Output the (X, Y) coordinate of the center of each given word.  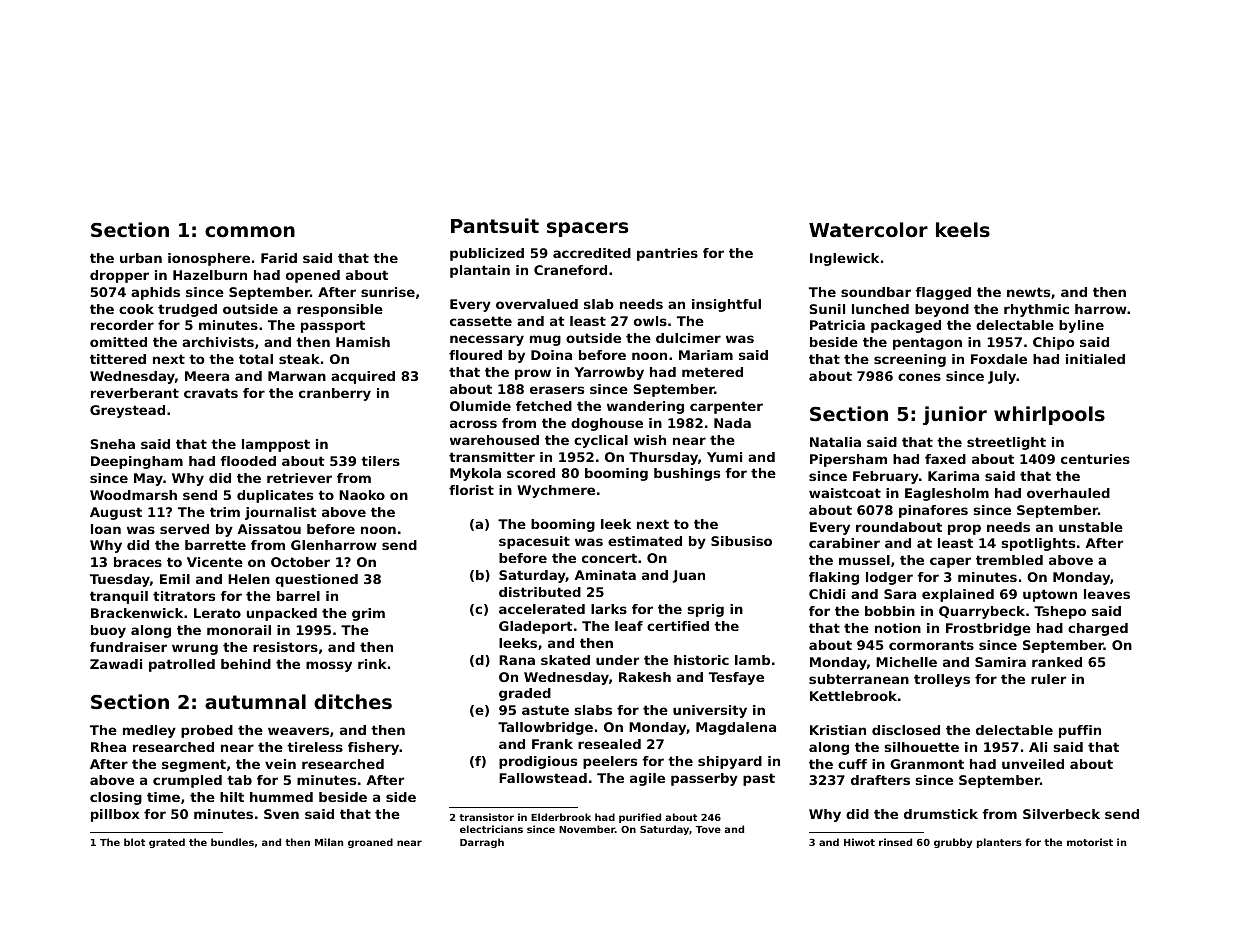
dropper (119, 276)
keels (963, 230)
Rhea (108, 747)
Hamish (363, 342)
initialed (1095, 359)
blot (134, 842)
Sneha (113, 444)
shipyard (730, 762)
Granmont (927, 764)
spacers (587, 229)
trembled (1009, 560)
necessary (487, 340)
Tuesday (120, 580)
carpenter (726, 407)
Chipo (1054, 343)
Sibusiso (741, 541)
